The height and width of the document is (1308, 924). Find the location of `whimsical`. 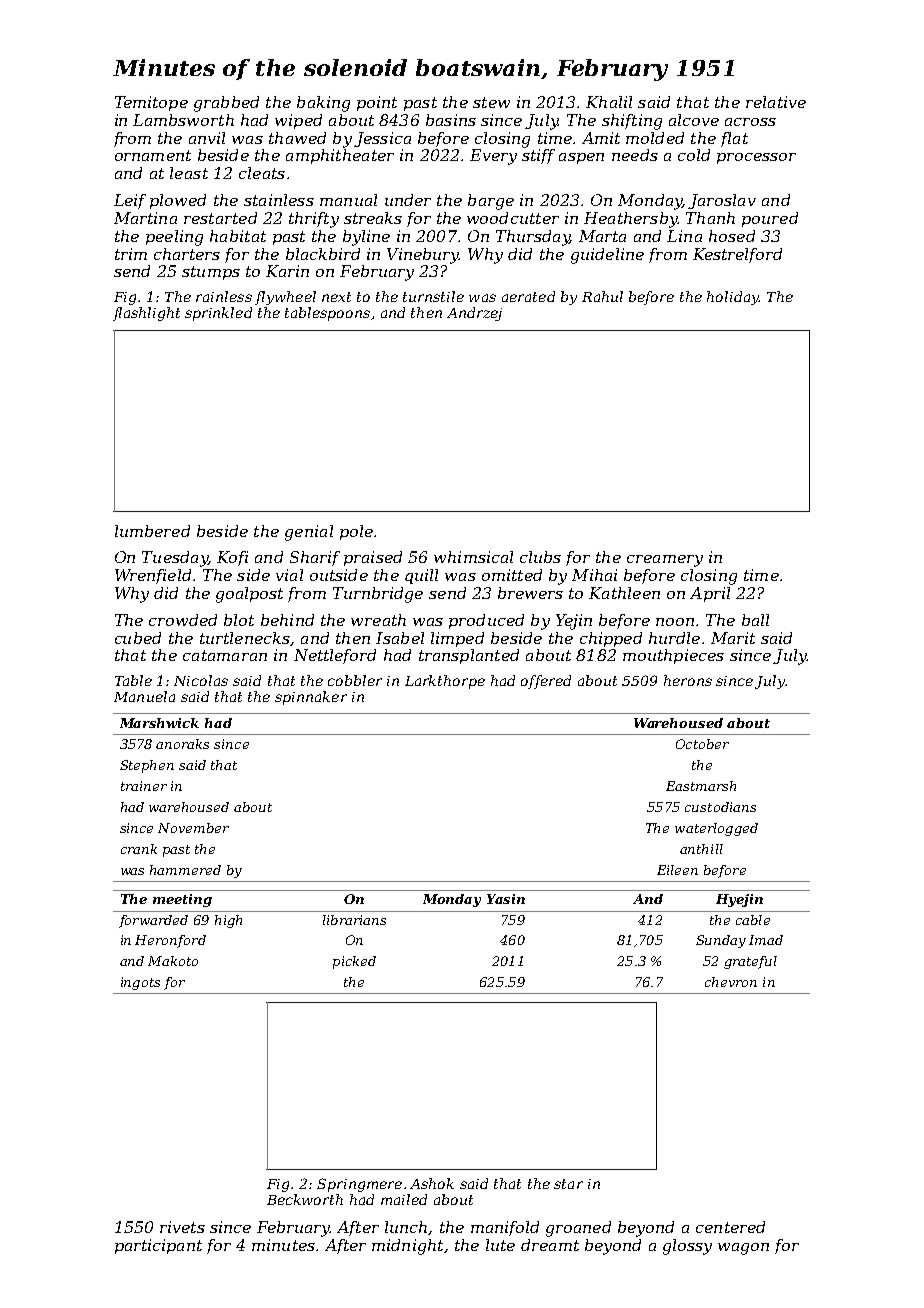

whimsical is located at coordinates (473, 557).
